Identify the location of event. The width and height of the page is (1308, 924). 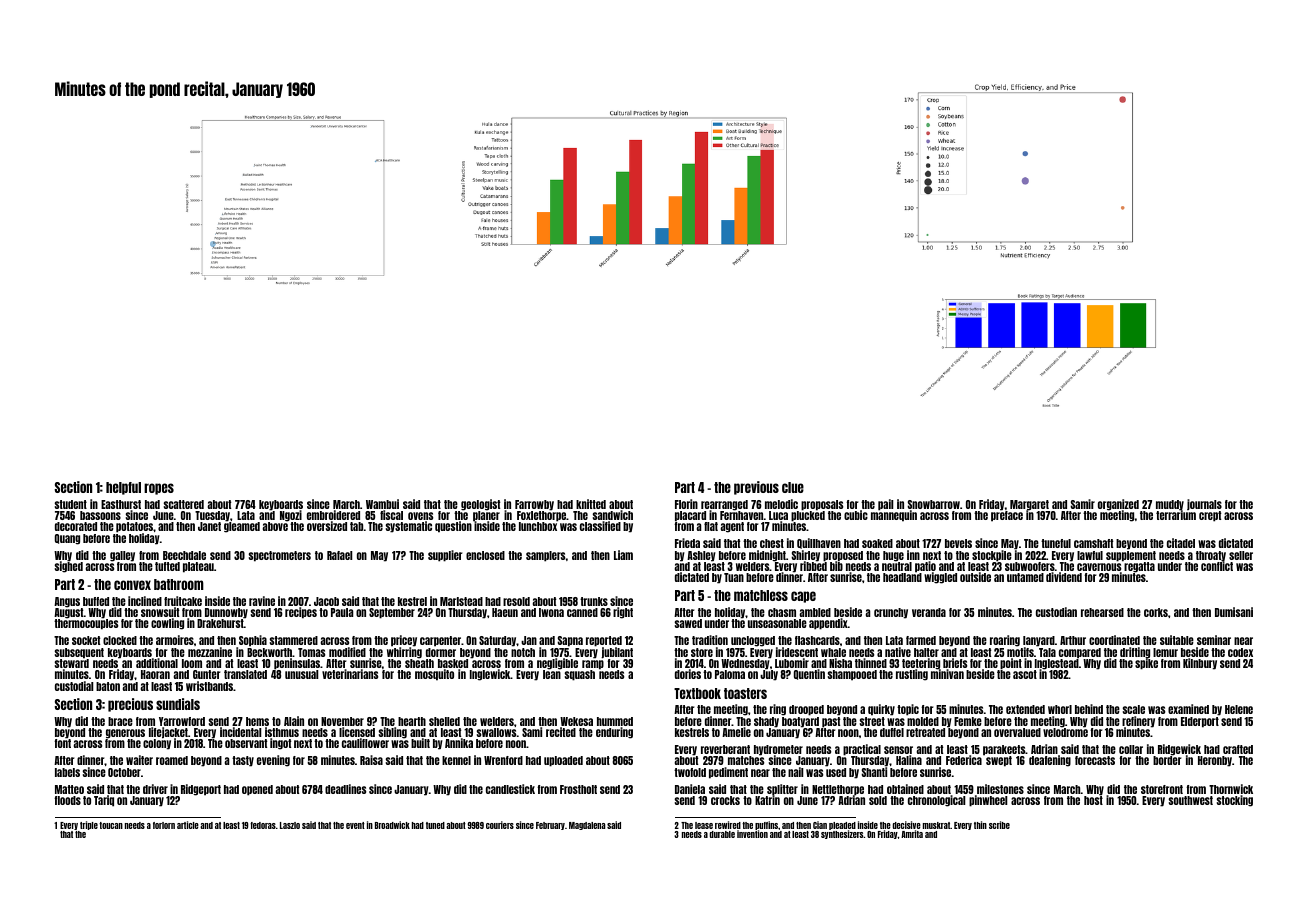
(355, 825).
